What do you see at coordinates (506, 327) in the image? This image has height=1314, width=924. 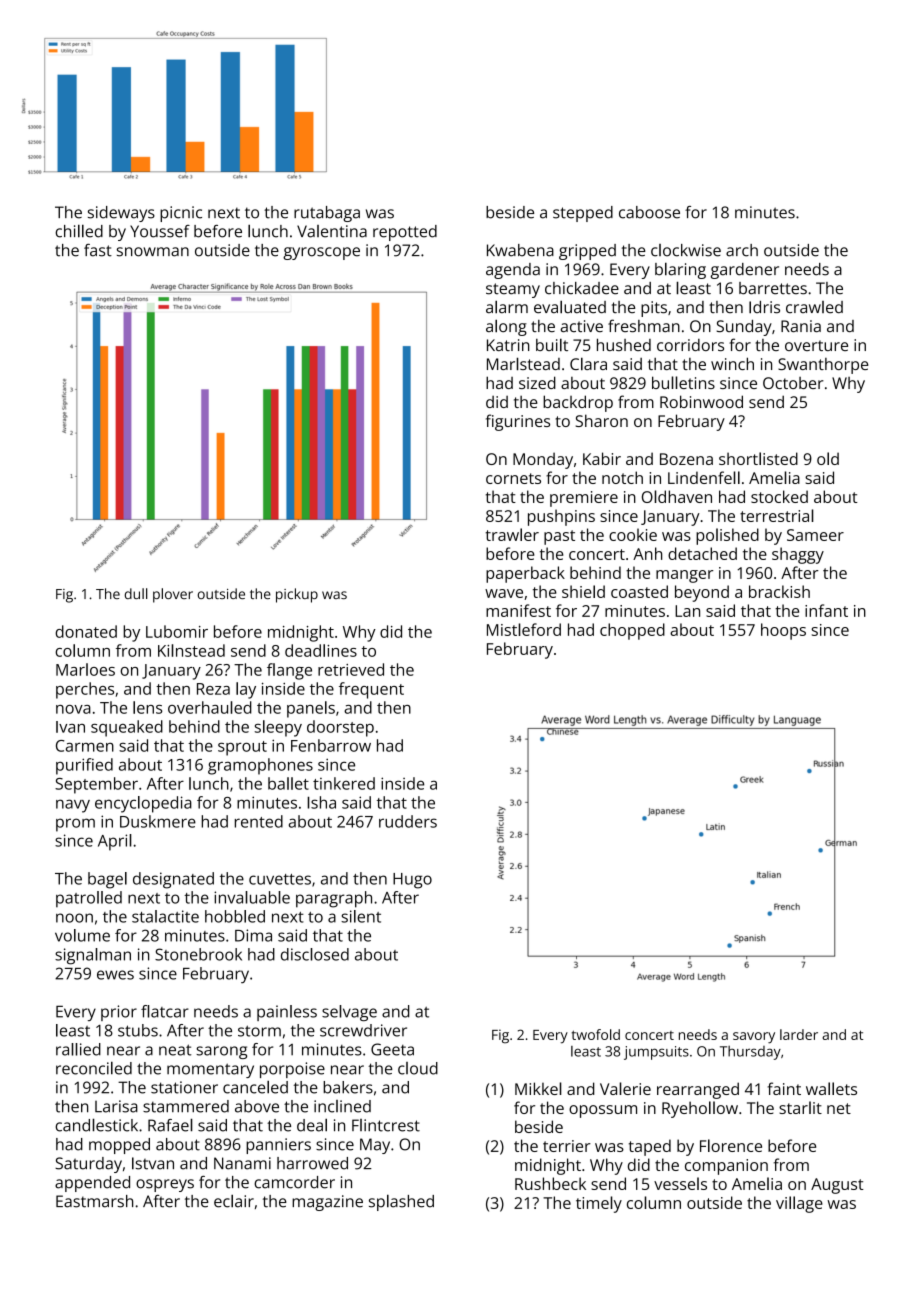 I see `along` at bounding box center [506, 327].
